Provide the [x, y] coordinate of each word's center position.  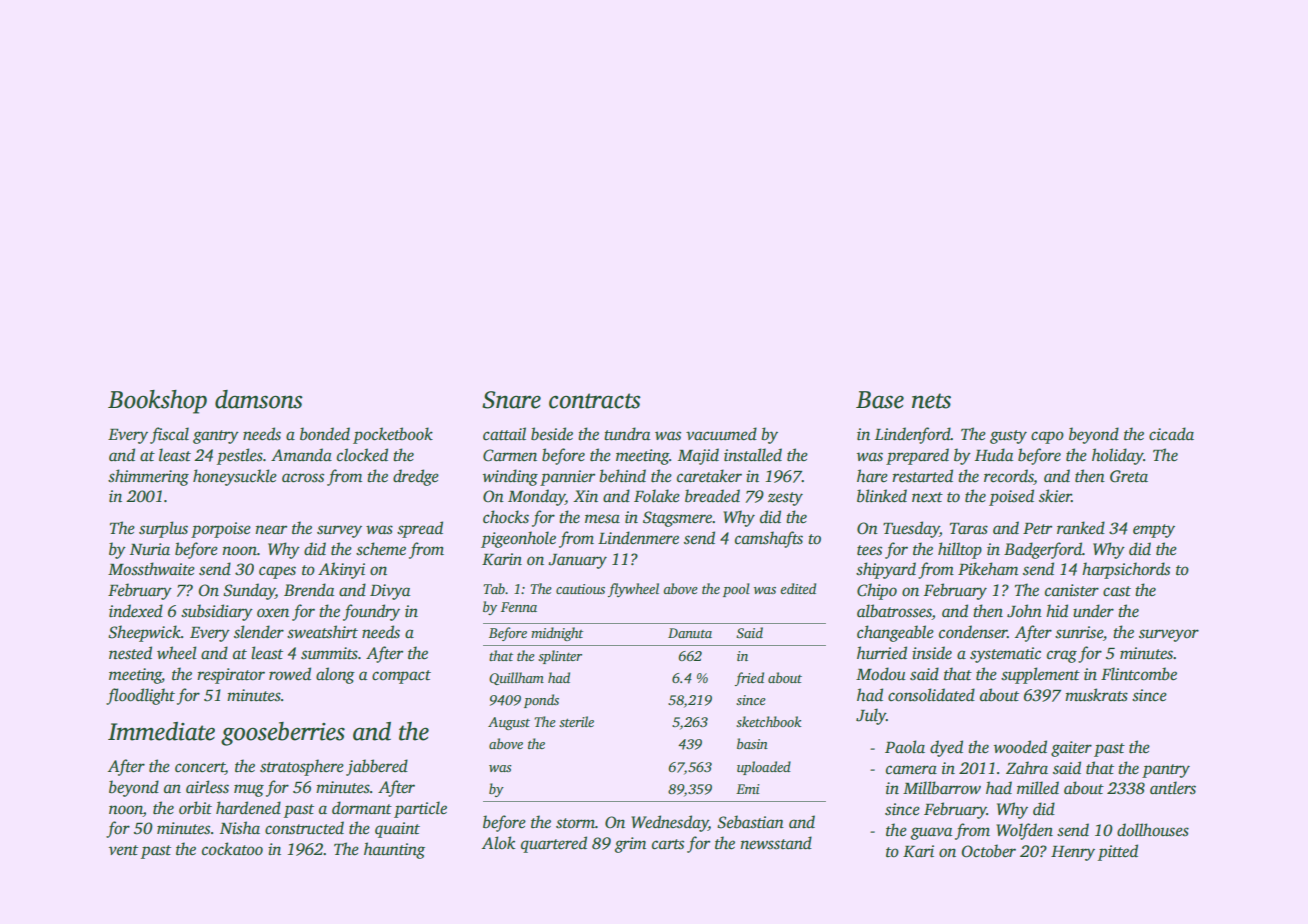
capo [1047, 437]
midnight [557, 634]
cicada [1171, 434]
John [1024, 611]
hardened [248, 808]
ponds [541, 701]
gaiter [1071, 749]
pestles [240, 456]
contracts [595, 401]
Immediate [161, 731]
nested [130, 653]
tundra [627, 434]
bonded [325, 434]
